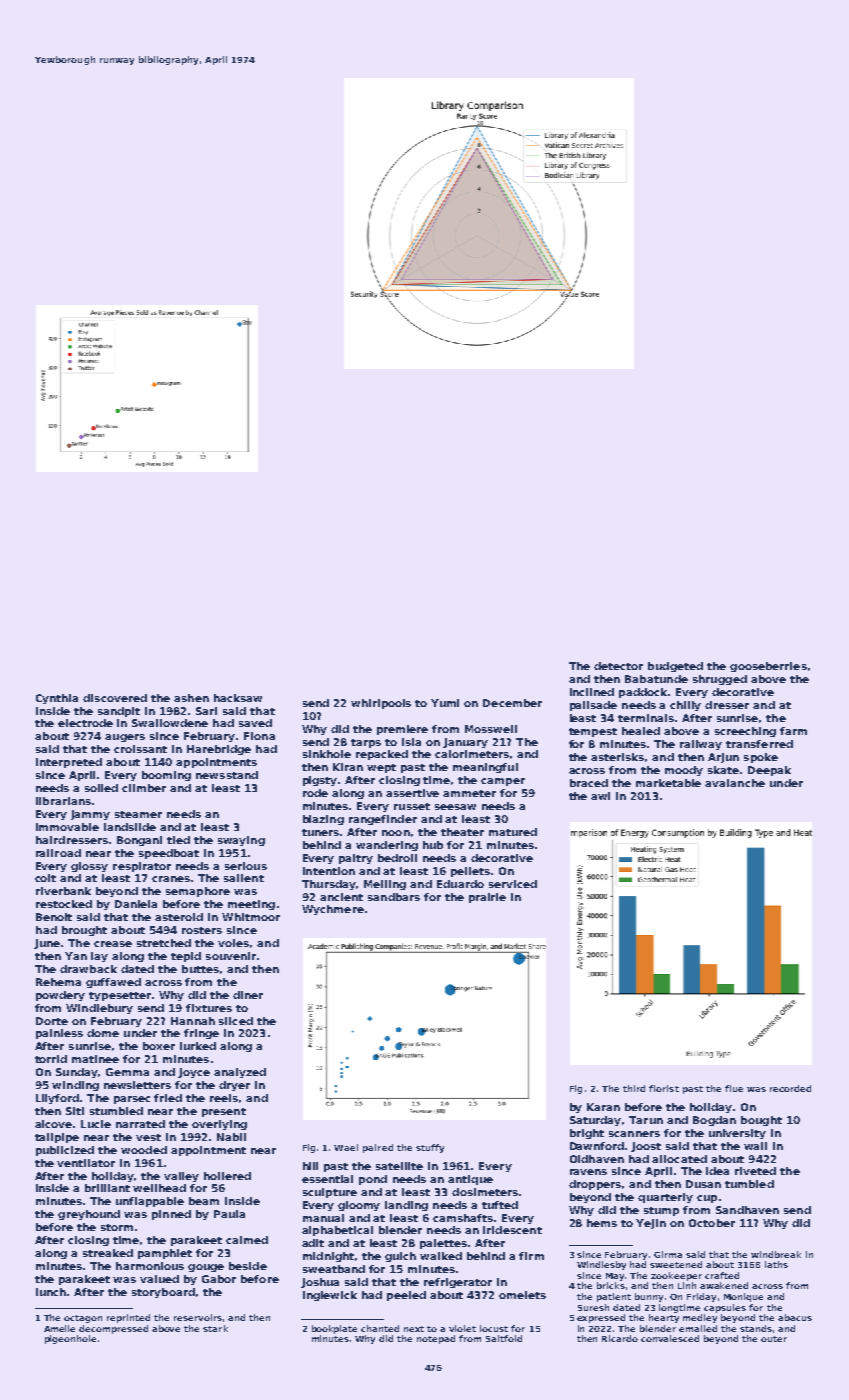 The height and width of the page is (1400, 849). What do you see at coordinates (400, 1257) in the page?
I see `gulch` at bounding box center [400, 1257].
